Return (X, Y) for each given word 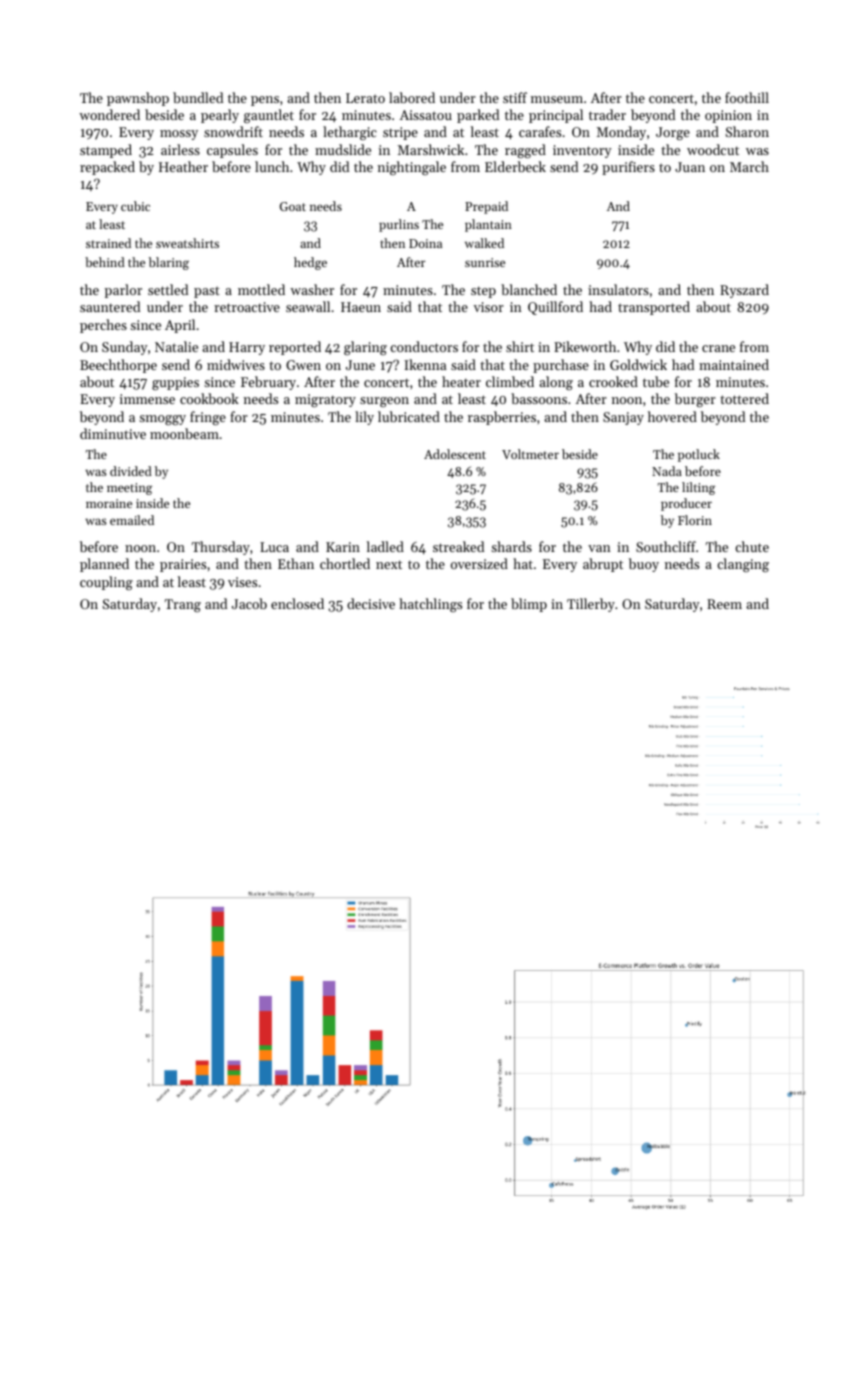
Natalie (176, 346)
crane (718, 348)
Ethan (296, 563)
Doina (425, 243)
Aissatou (426, 115)
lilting (698, 488)
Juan (690, 167)
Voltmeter (530, 454)
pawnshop (138, 99)
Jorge (673, 133)
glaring (365, 348)
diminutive (113, 433)
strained (108, 243)
